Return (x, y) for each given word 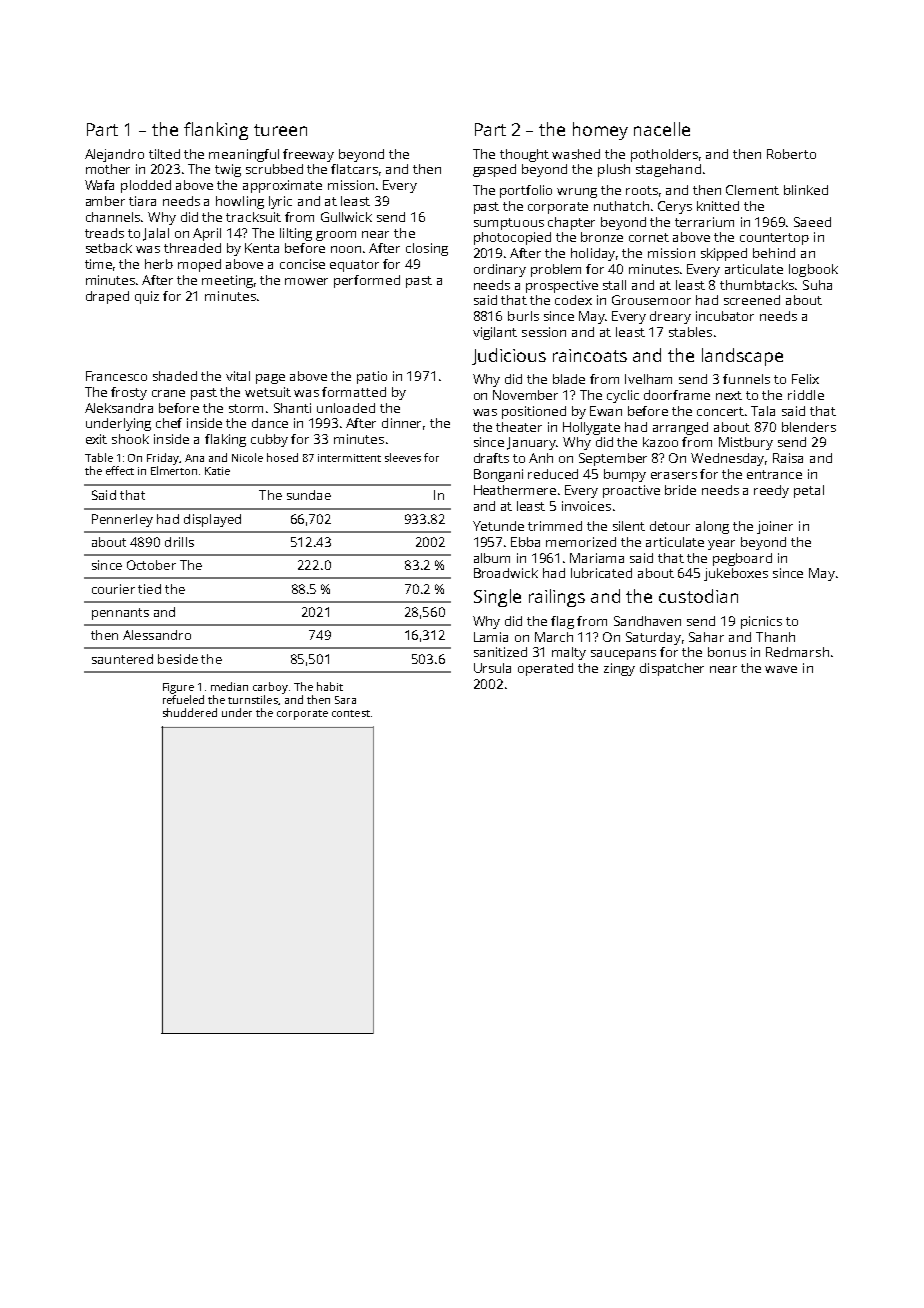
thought (524, 155)
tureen (280, 130)
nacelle (662, 129)
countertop (774, 239)
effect (120, 470)
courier (113, 589)
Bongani (498, 475)
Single (497, 598)
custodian (698, 596)
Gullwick (346, 217)
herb (159, 264)
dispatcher (672, 669)
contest (351, 713)
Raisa (788, 458)
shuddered (190, 712)
